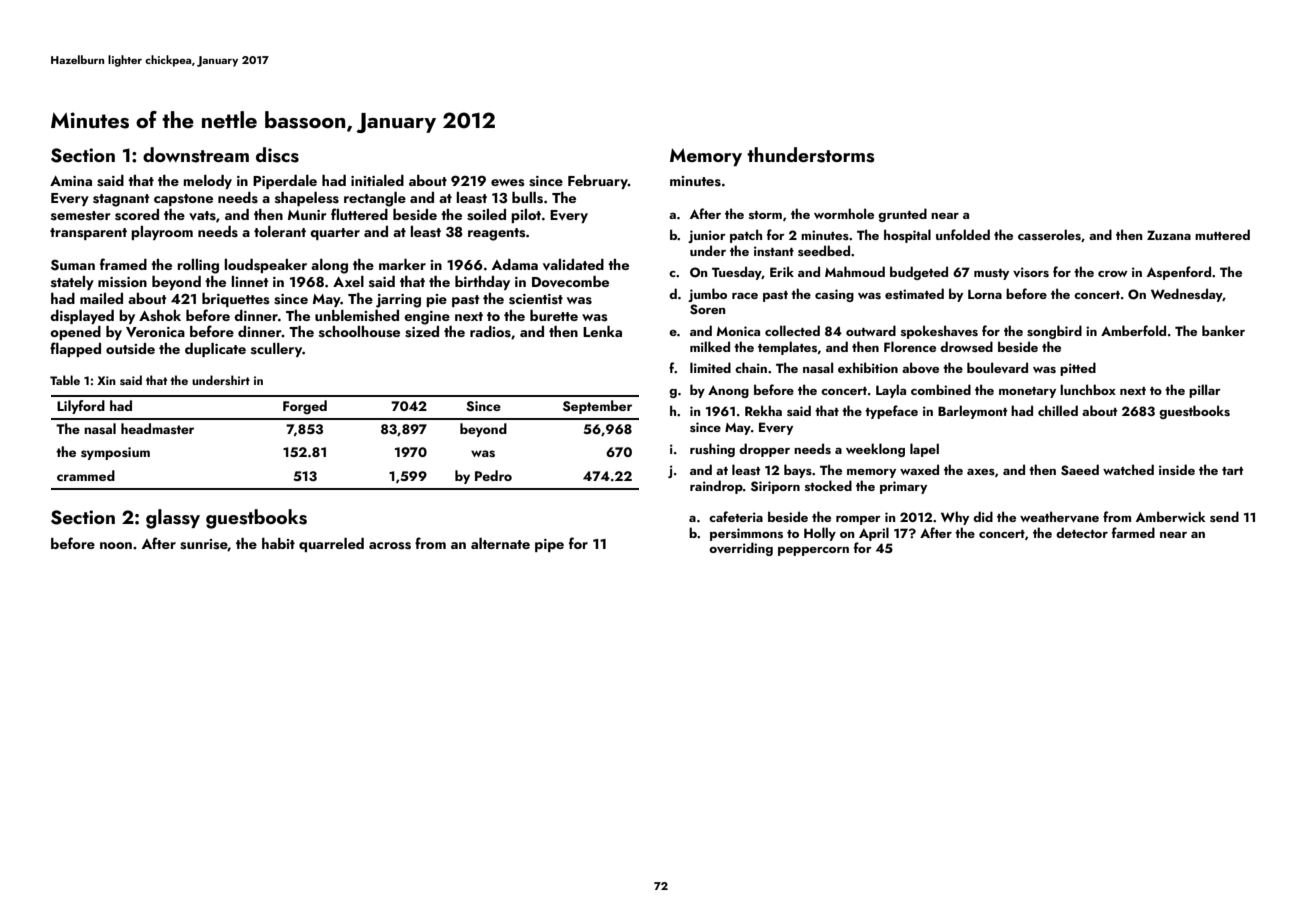  I want to click on mailed, so click(101, 298).
